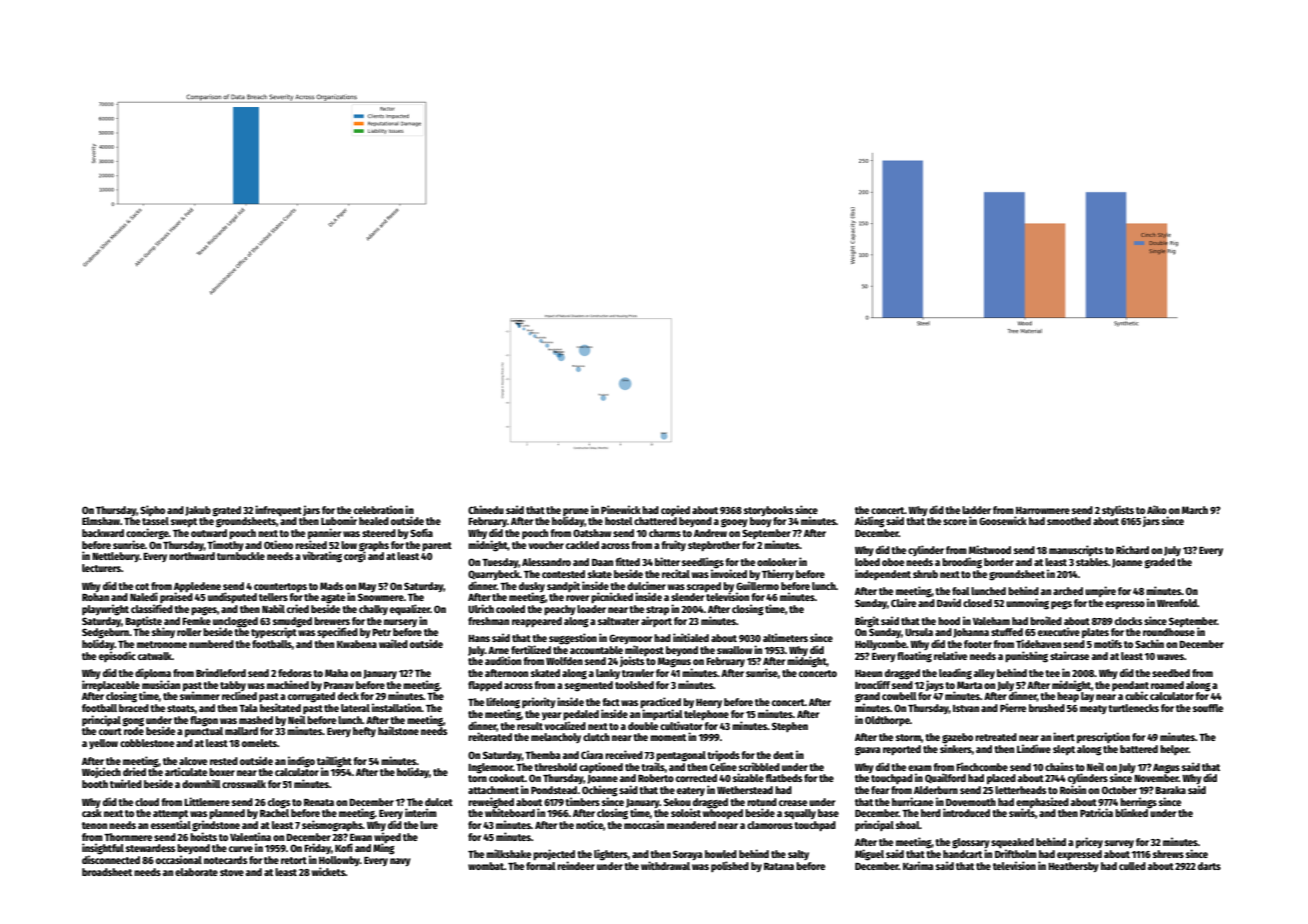 This image has width=1308, height=924. Describe the element at coordinates (621, 509) in the image. I see `Pinewick` at that location.
